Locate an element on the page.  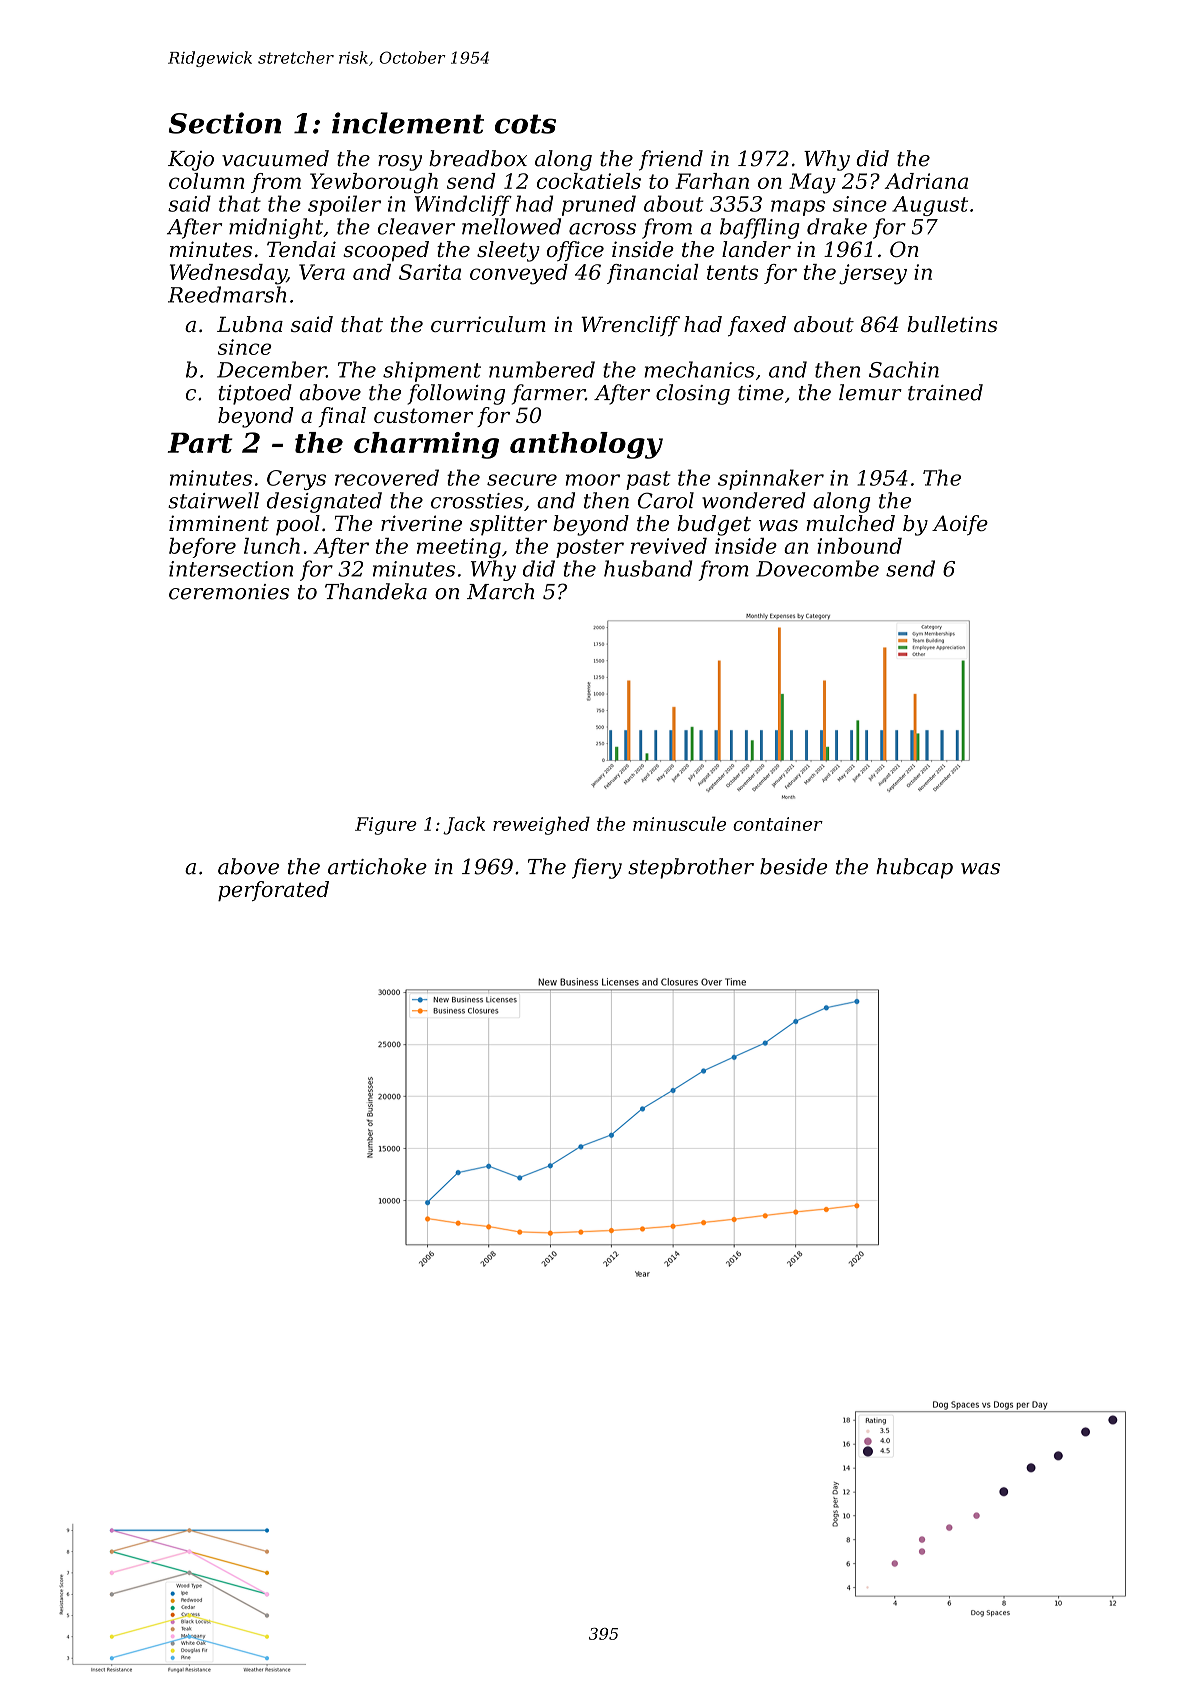
friend is located at coordinates (671, 160).
